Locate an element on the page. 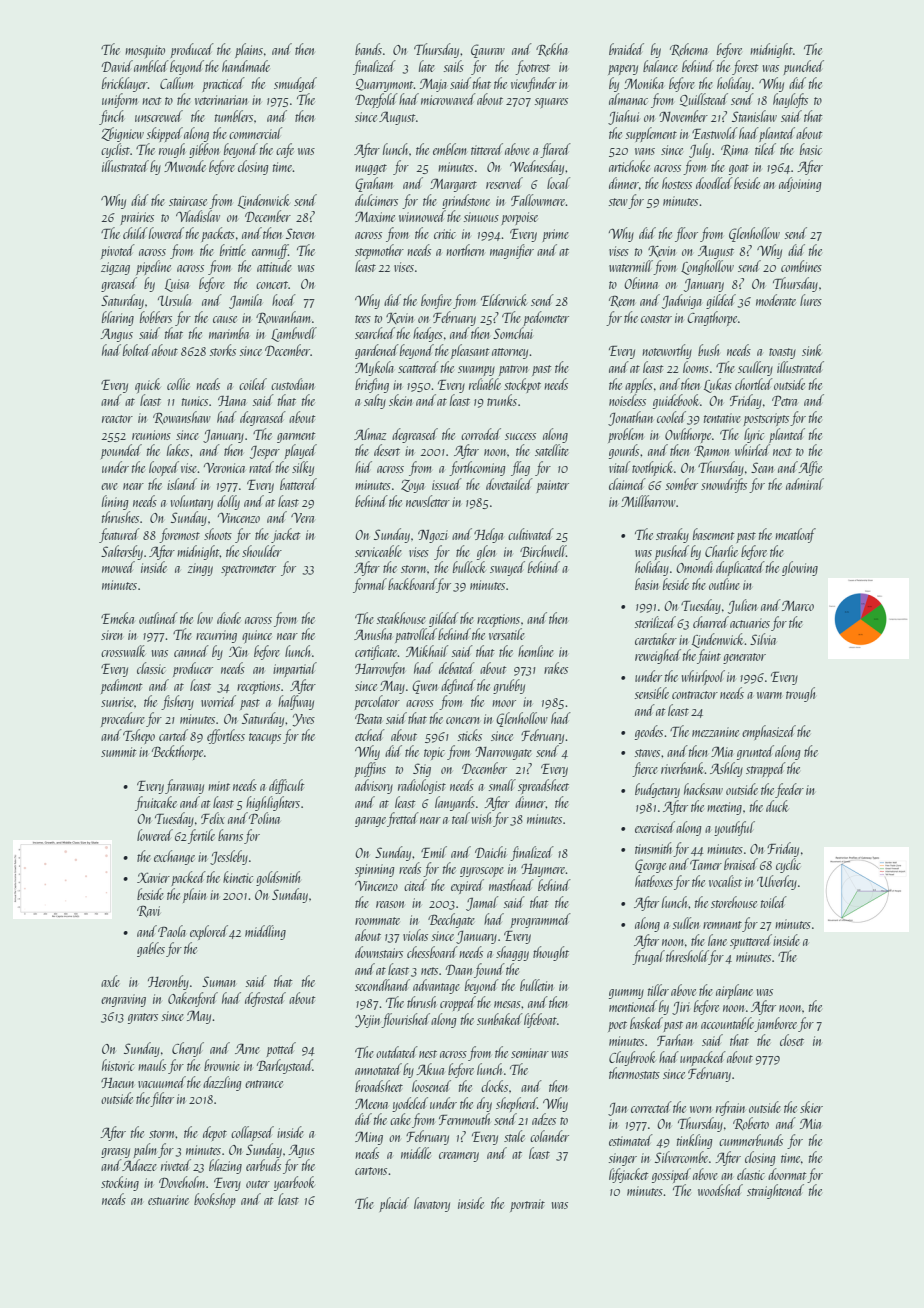 Image resolution: width=924 pixels, height=1308 pixels. portrait is located at coordinates (527, 1205).
